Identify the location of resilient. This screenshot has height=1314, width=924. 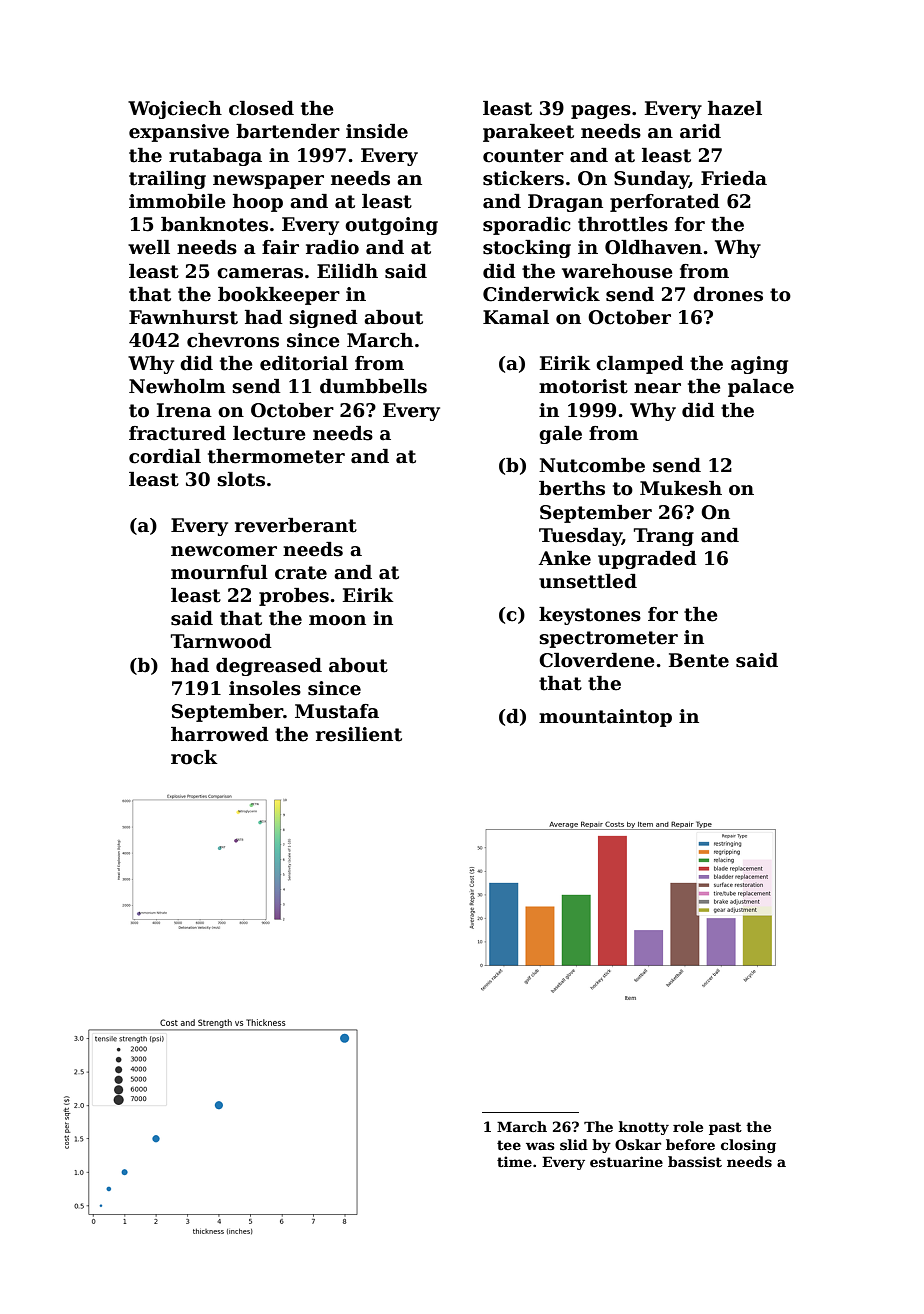
(359, 734).
